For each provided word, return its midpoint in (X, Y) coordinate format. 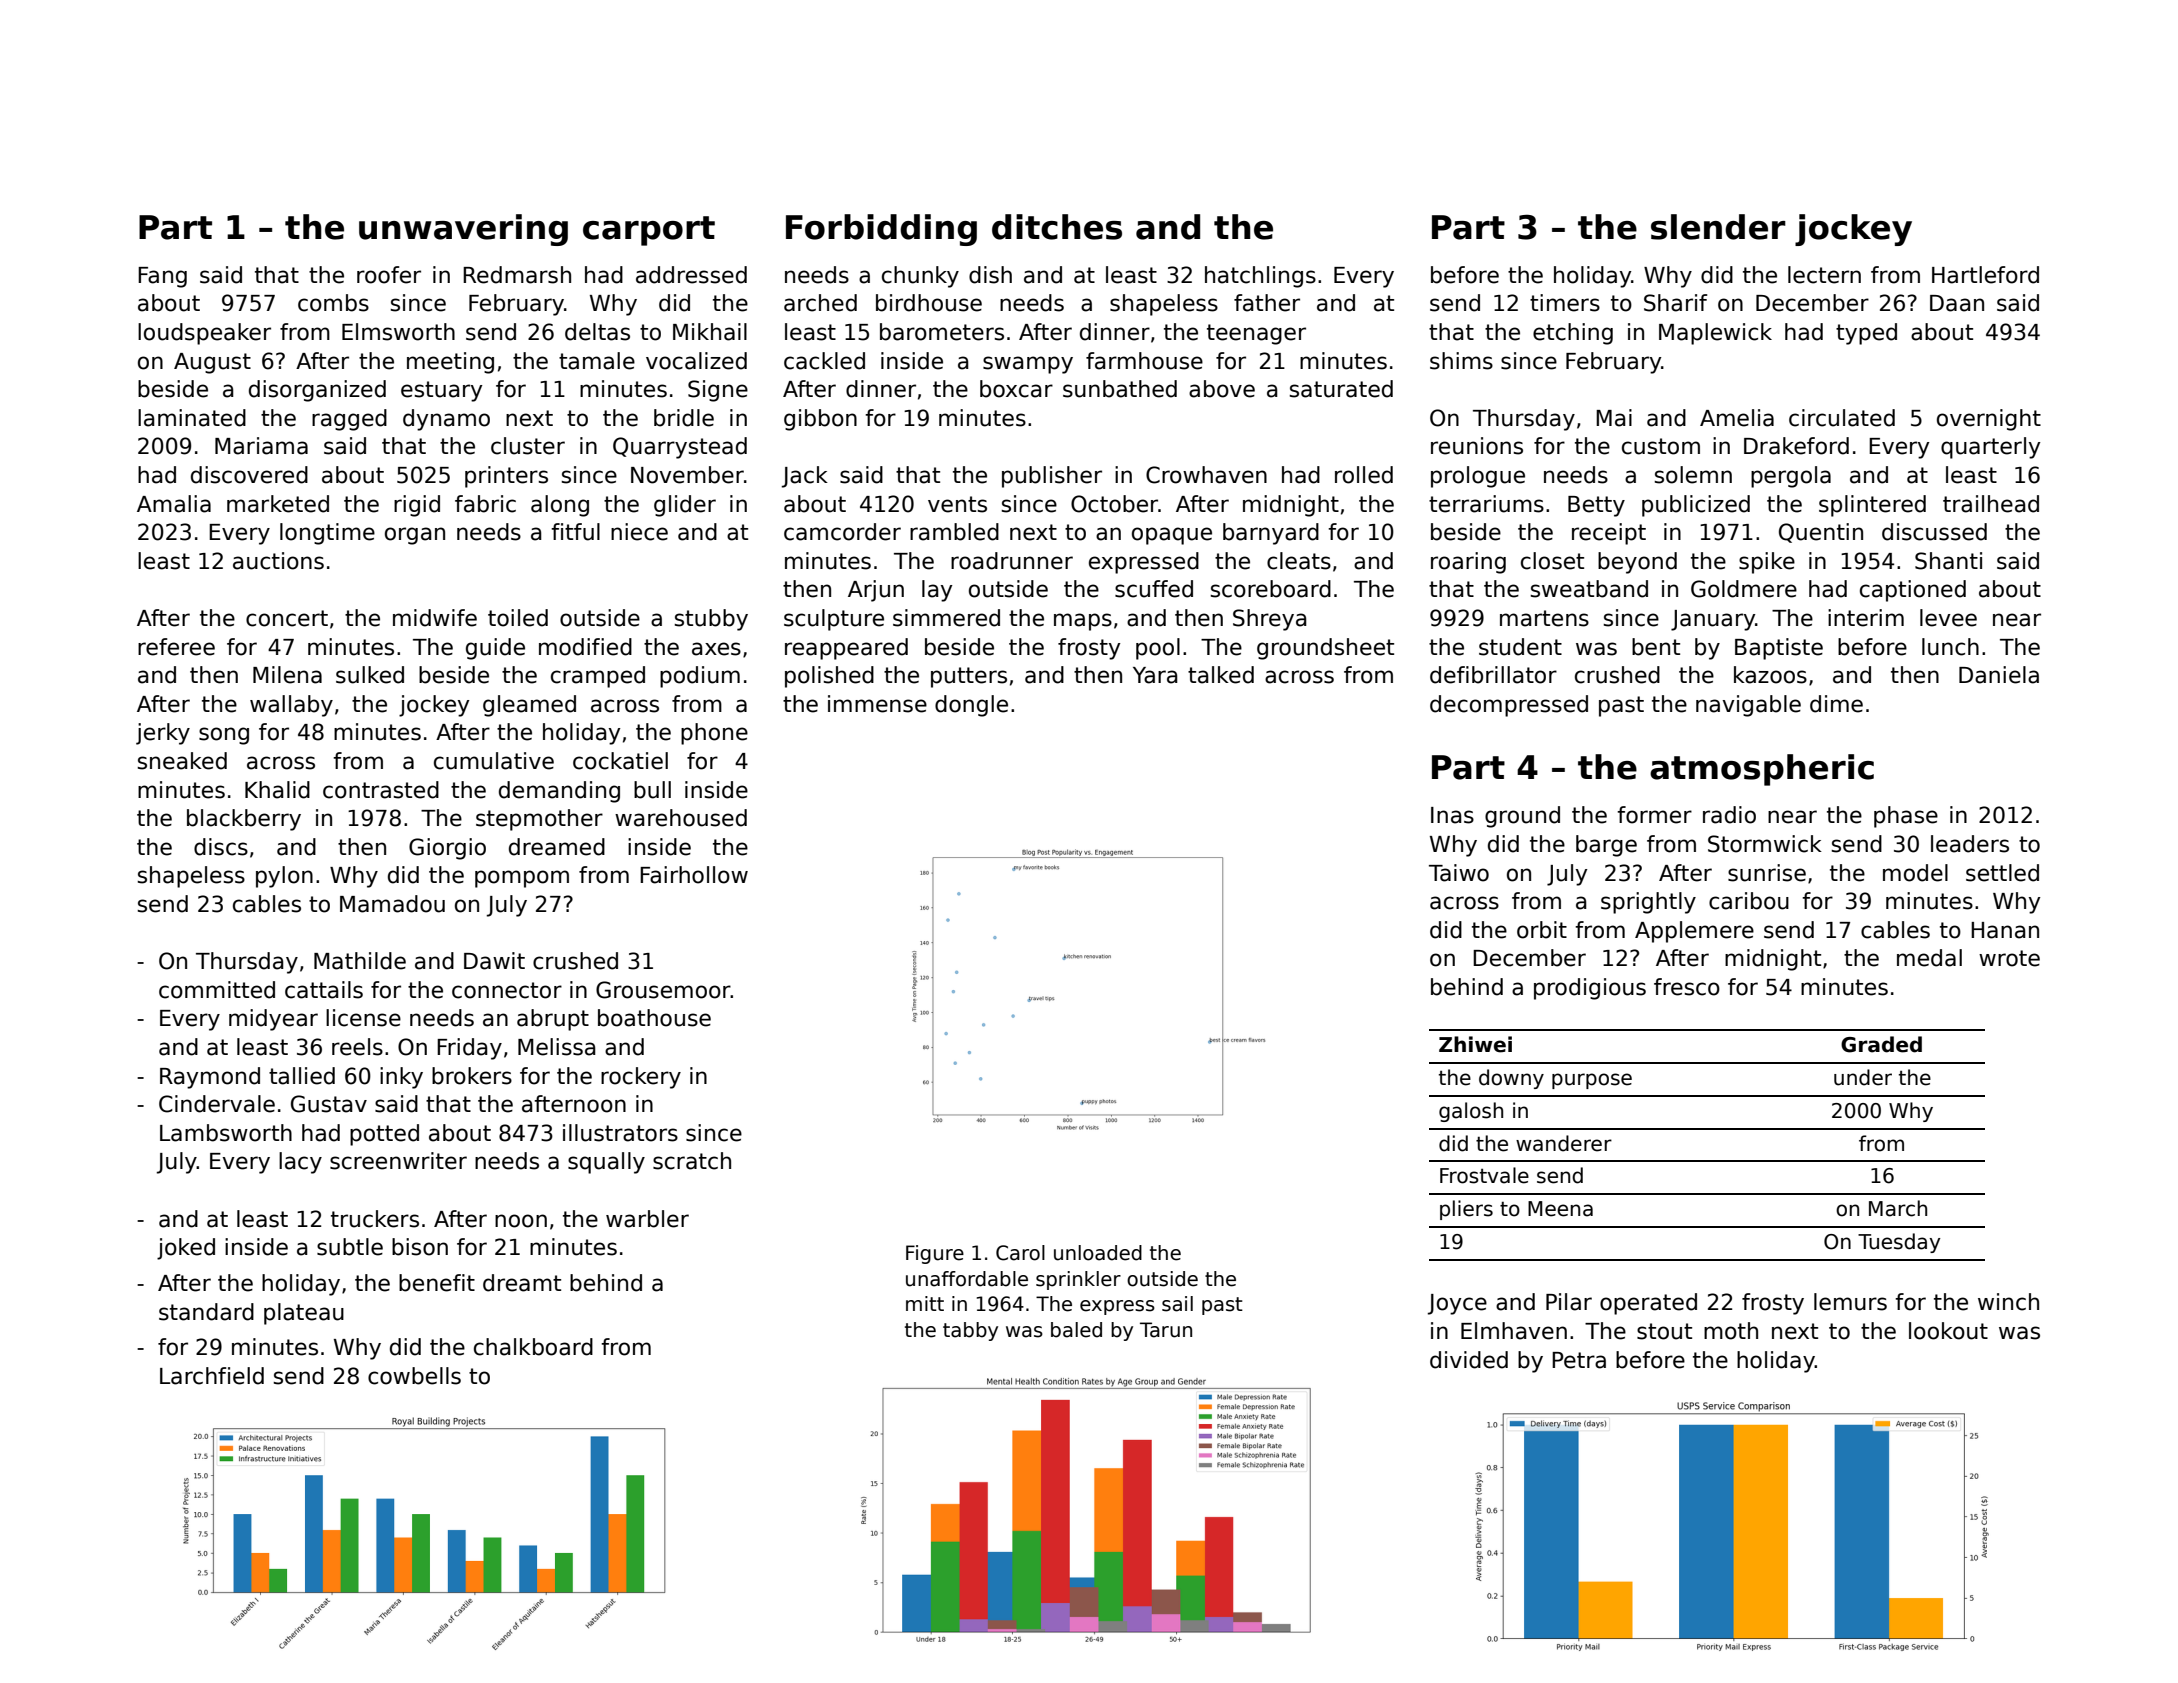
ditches (1057, 227)
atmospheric (1762, 770)
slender (1718, 227)
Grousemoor (663, 990)
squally (606, 1163)
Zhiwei (1475, 1044)
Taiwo (1459, 873)
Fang (162, 277)
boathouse (654, 1018)
